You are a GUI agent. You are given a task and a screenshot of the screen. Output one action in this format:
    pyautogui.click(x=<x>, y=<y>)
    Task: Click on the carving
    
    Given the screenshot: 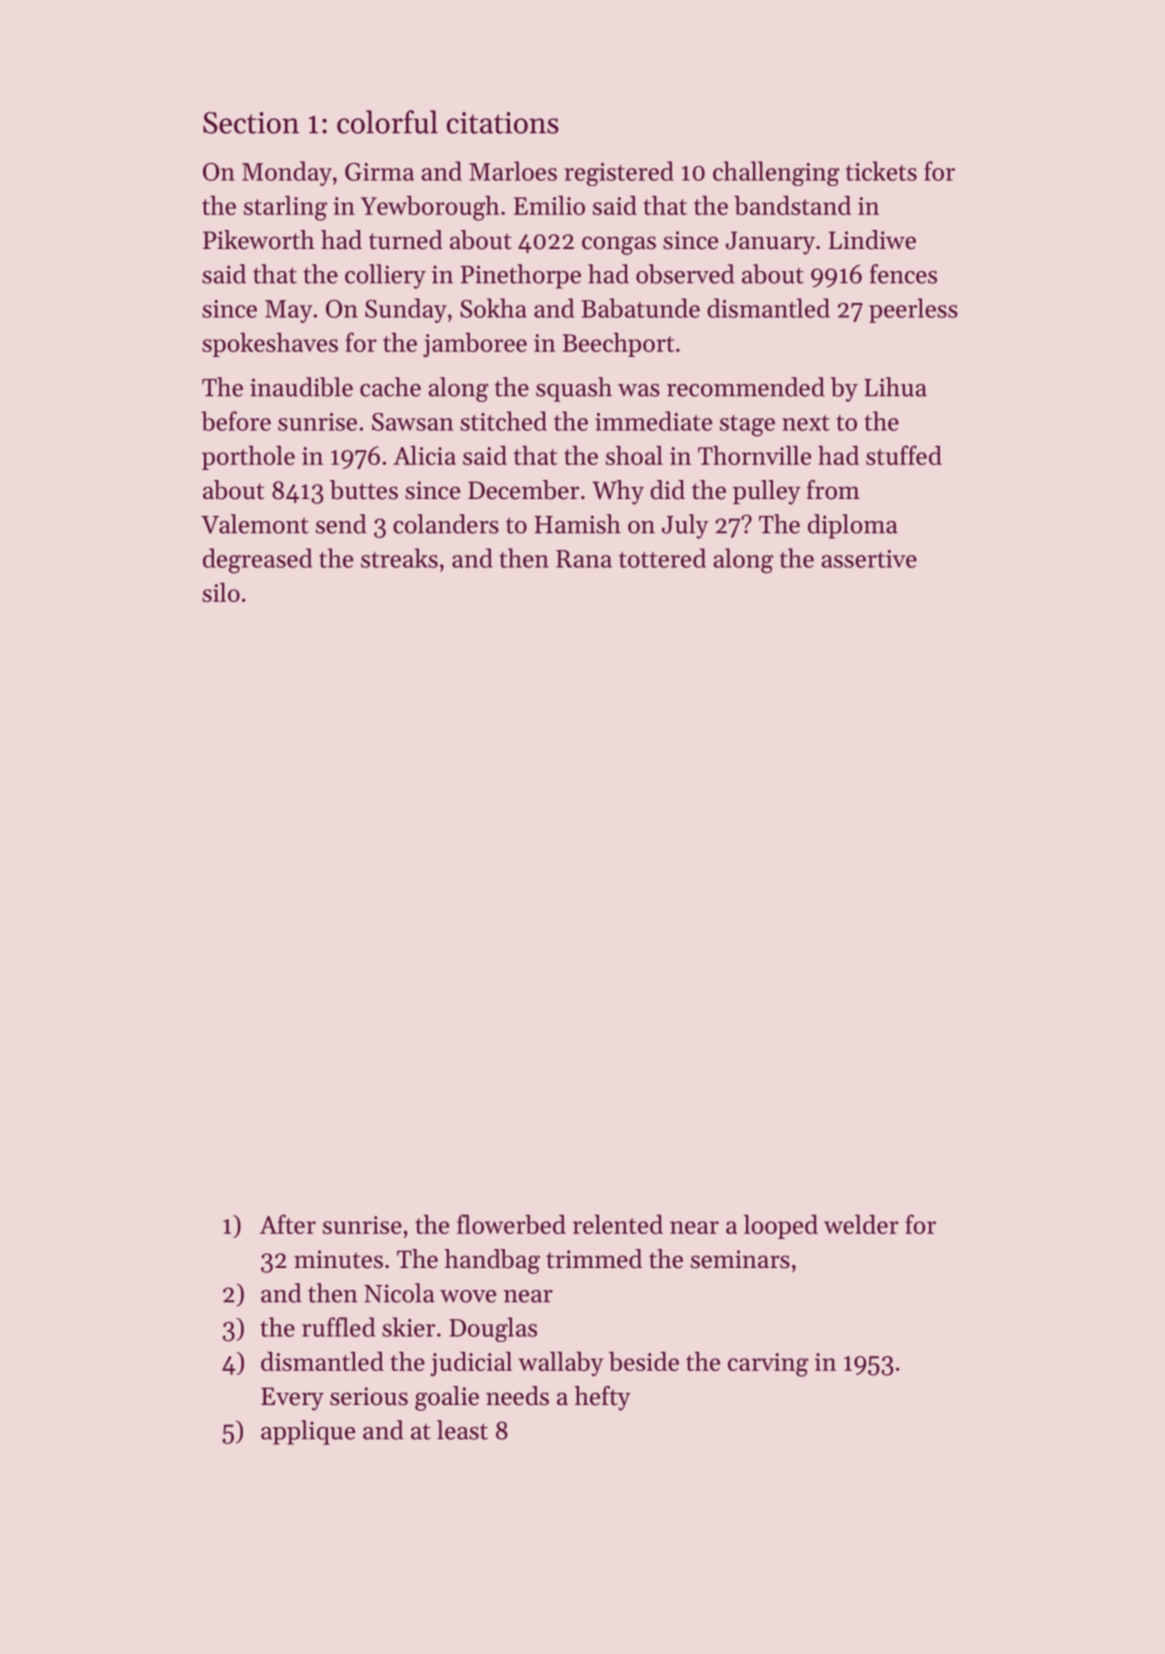 What is the action you would take?
    pyautogui.click(x=768, y=1365)
